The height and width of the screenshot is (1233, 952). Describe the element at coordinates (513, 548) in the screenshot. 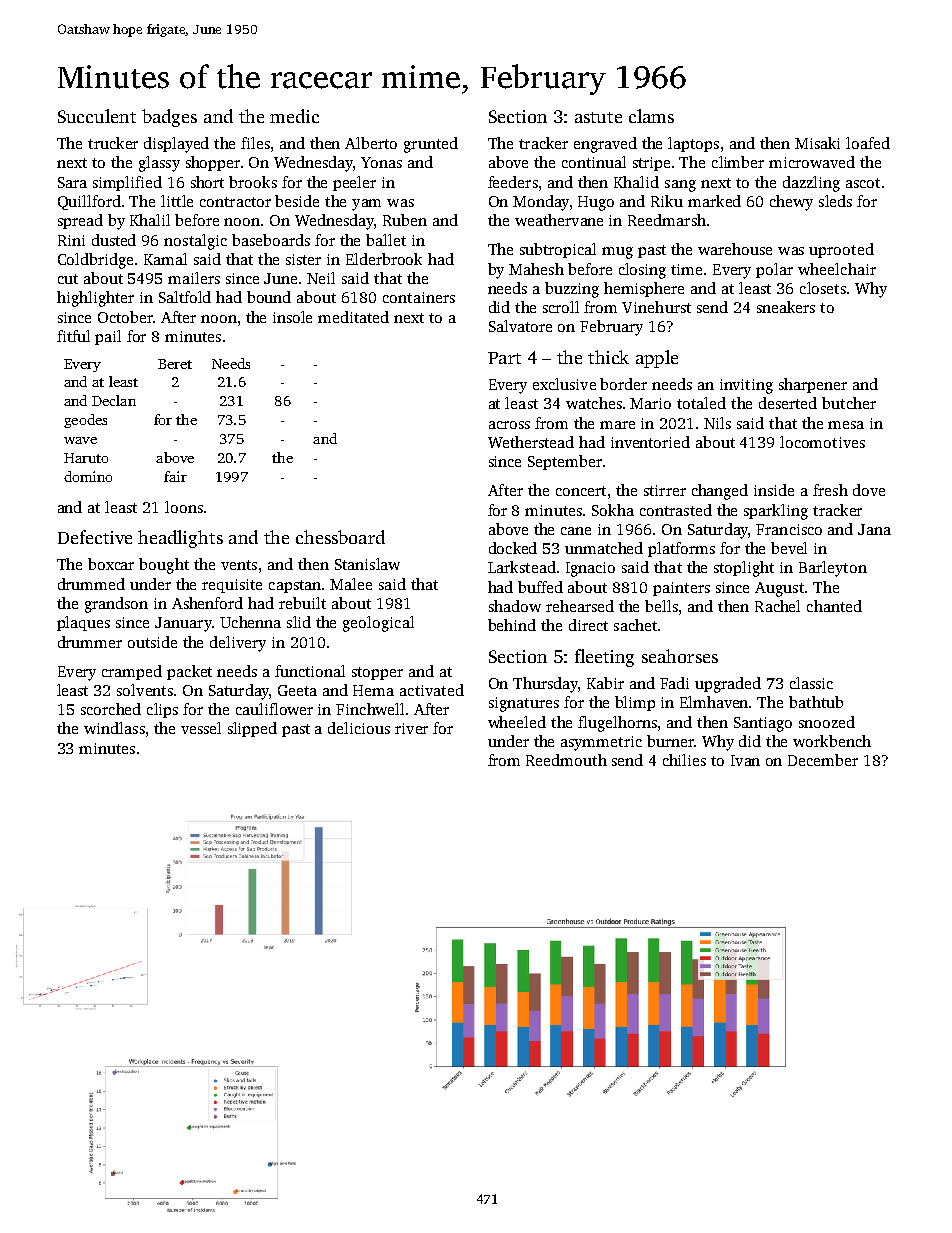

I see `docked` at that location.
